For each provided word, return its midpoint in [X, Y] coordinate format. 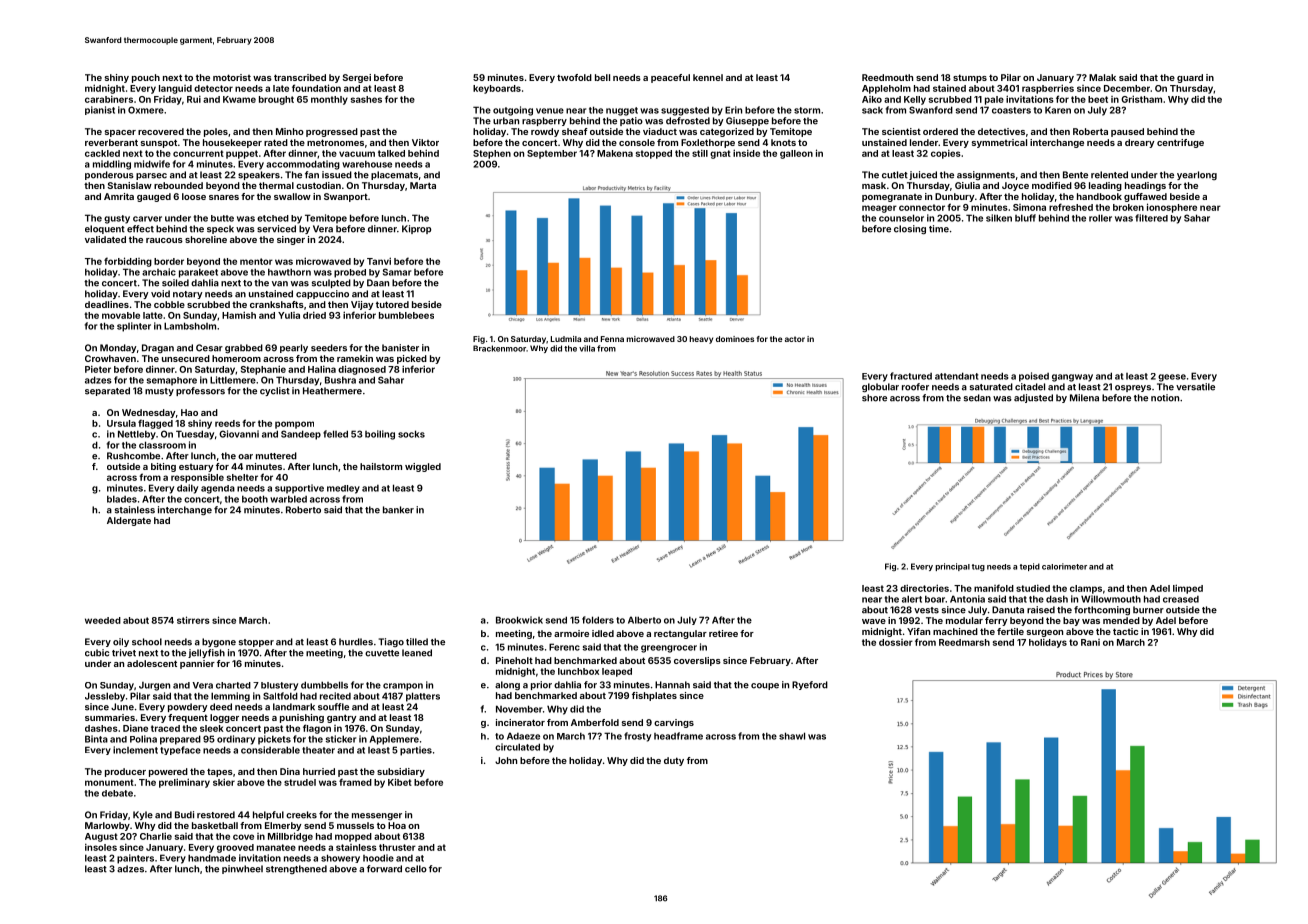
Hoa [397, 825]
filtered [1151, 218]
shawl [792, 736]
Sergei [356, 78]
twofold [574, 77]
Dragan [158, 348]
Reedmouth [887, 77]
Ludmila [566, 339]
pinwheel [242, 869]
